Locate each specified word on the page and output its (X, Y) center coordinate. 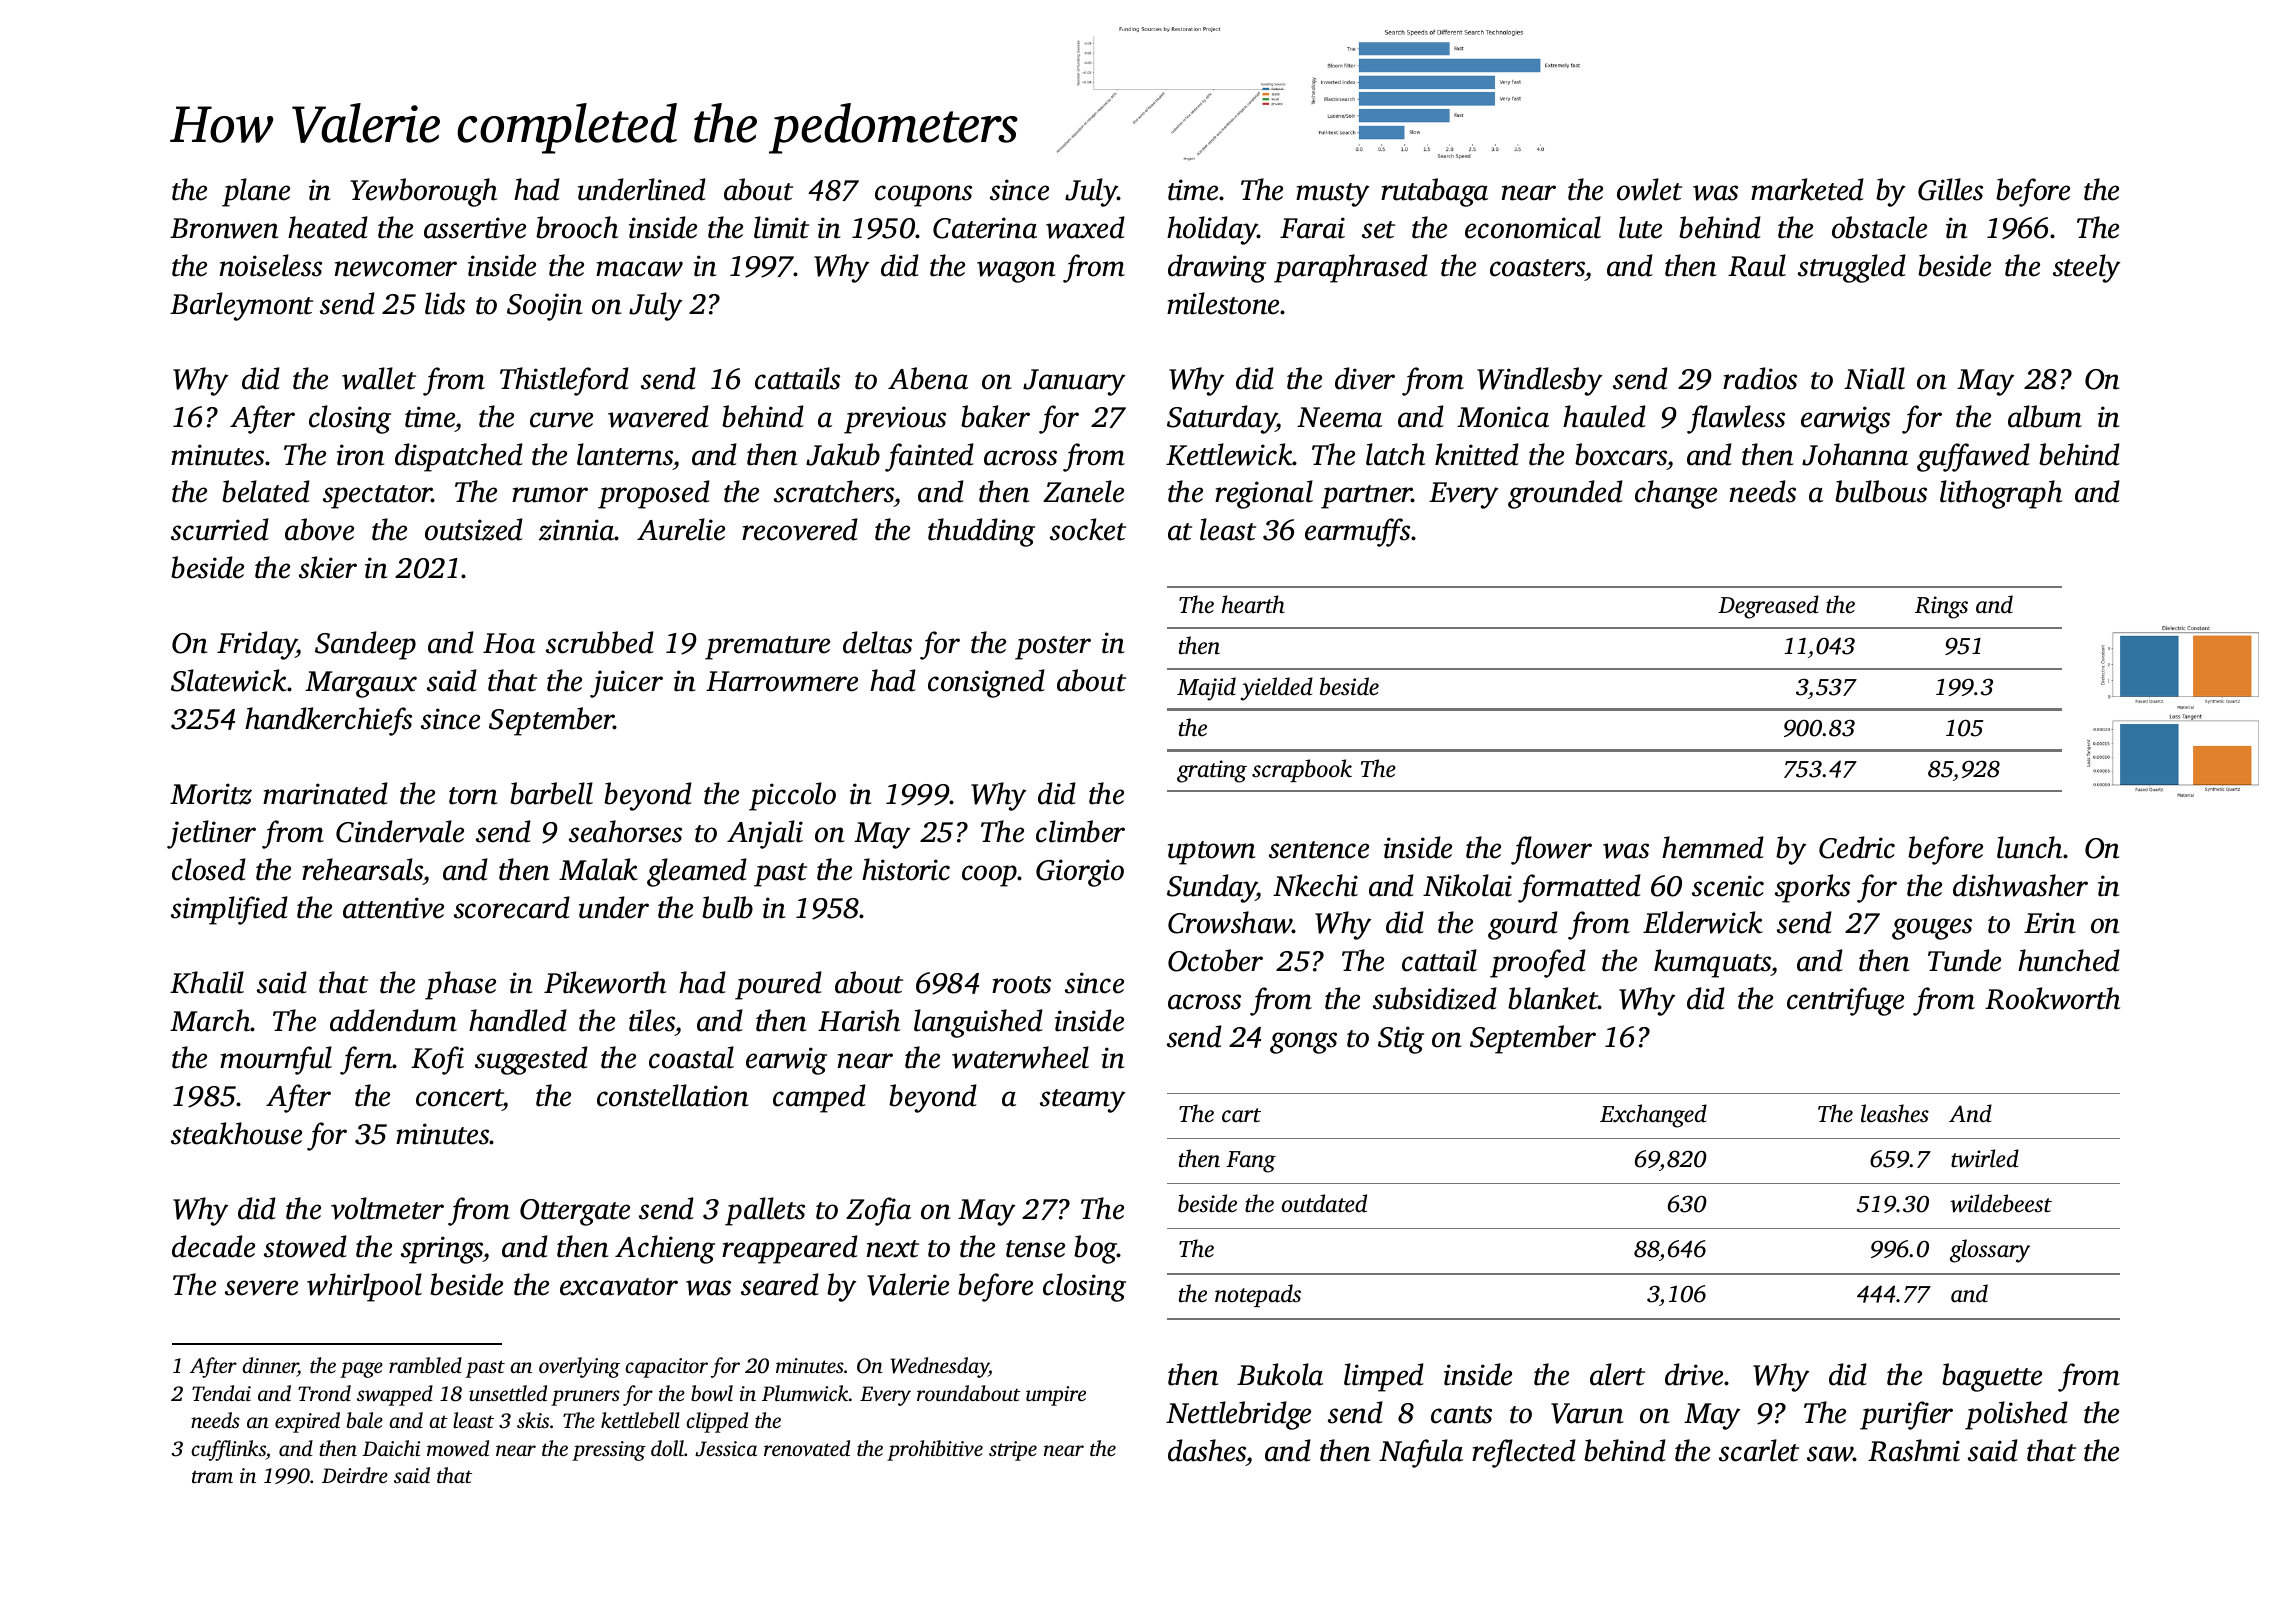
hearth (1253, 604)
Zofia (878, 1211)
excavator (619, 1287)
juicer (626, 684)
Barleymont (241, 306)
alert (1617, 1374)
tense (1035, 1249)
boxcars (1621, 454)
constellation (672, 1095)
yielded (1276, 689)
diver (1365, 378)
